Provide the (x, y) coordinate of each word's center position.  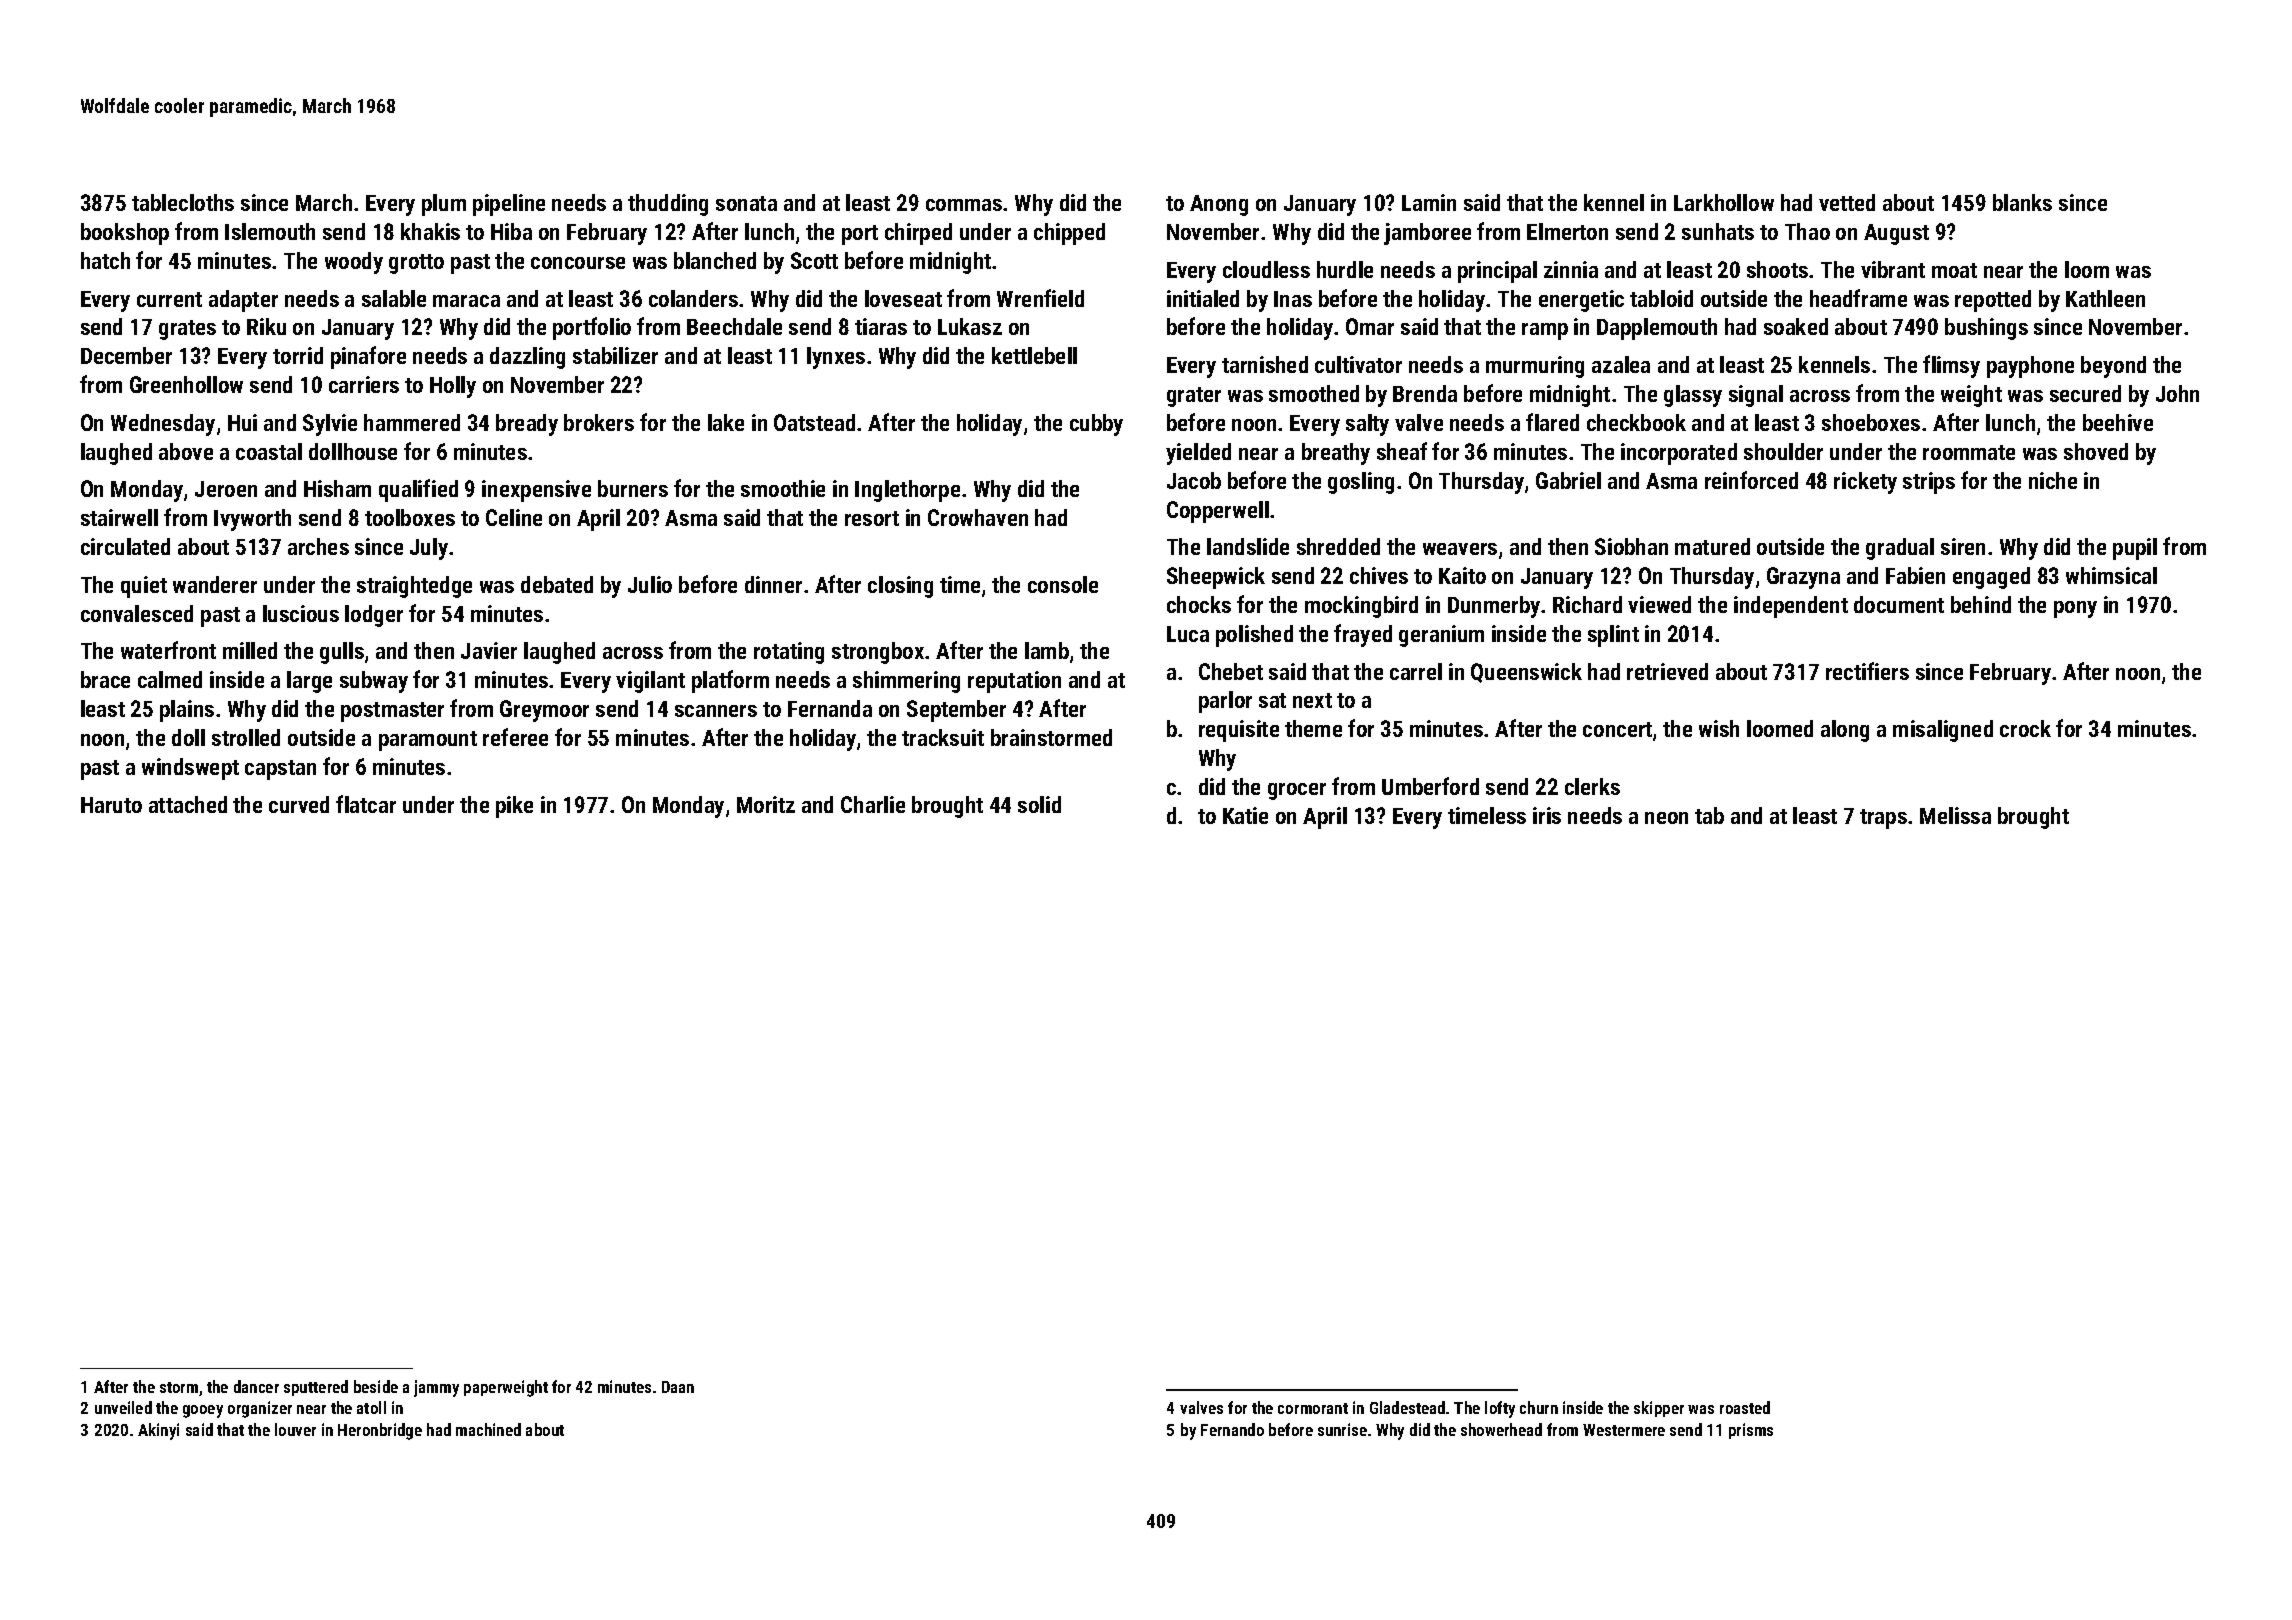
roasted (1745, 1407)
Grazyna (1803, 578)
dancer (256, 1386)
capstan (280, 770)
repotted (1993, 301)
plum (444, 205)
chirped (918, 234)
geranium (1441, 636)
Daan (678, 1387)
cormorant (1313, 1408)
